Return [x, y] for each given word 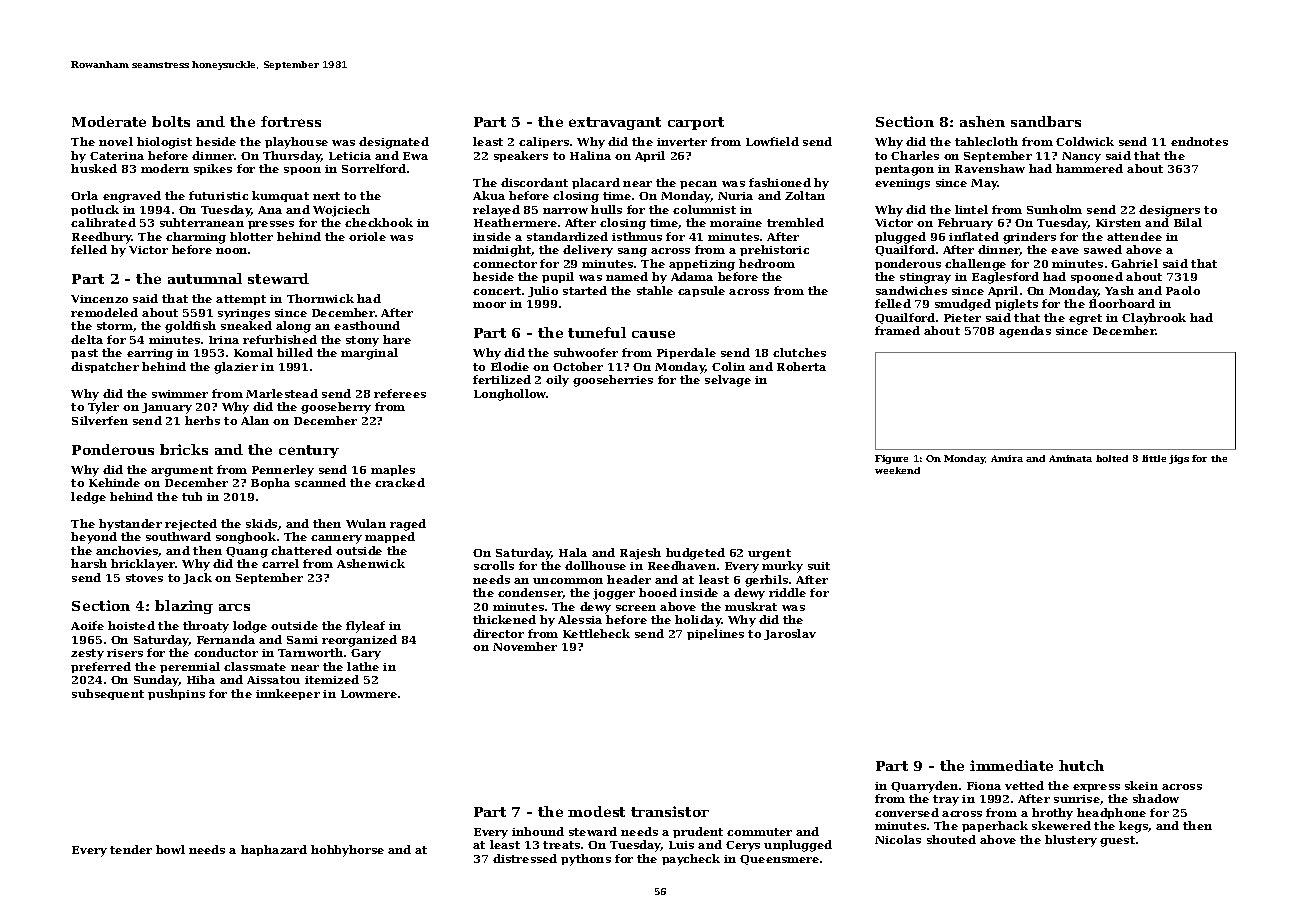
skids [261, 523]
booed [658, 592]
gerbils [766, 581]
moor [489, 305]
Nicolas [898, 839]
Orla [84, 195]
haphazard [274, 850]
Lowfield [772, 141]
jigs [1179, 459]
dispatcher [105, 367]
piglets [1016, 305]
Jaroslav [790, 634]
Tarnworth [310, 652]
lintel [971, 209]
